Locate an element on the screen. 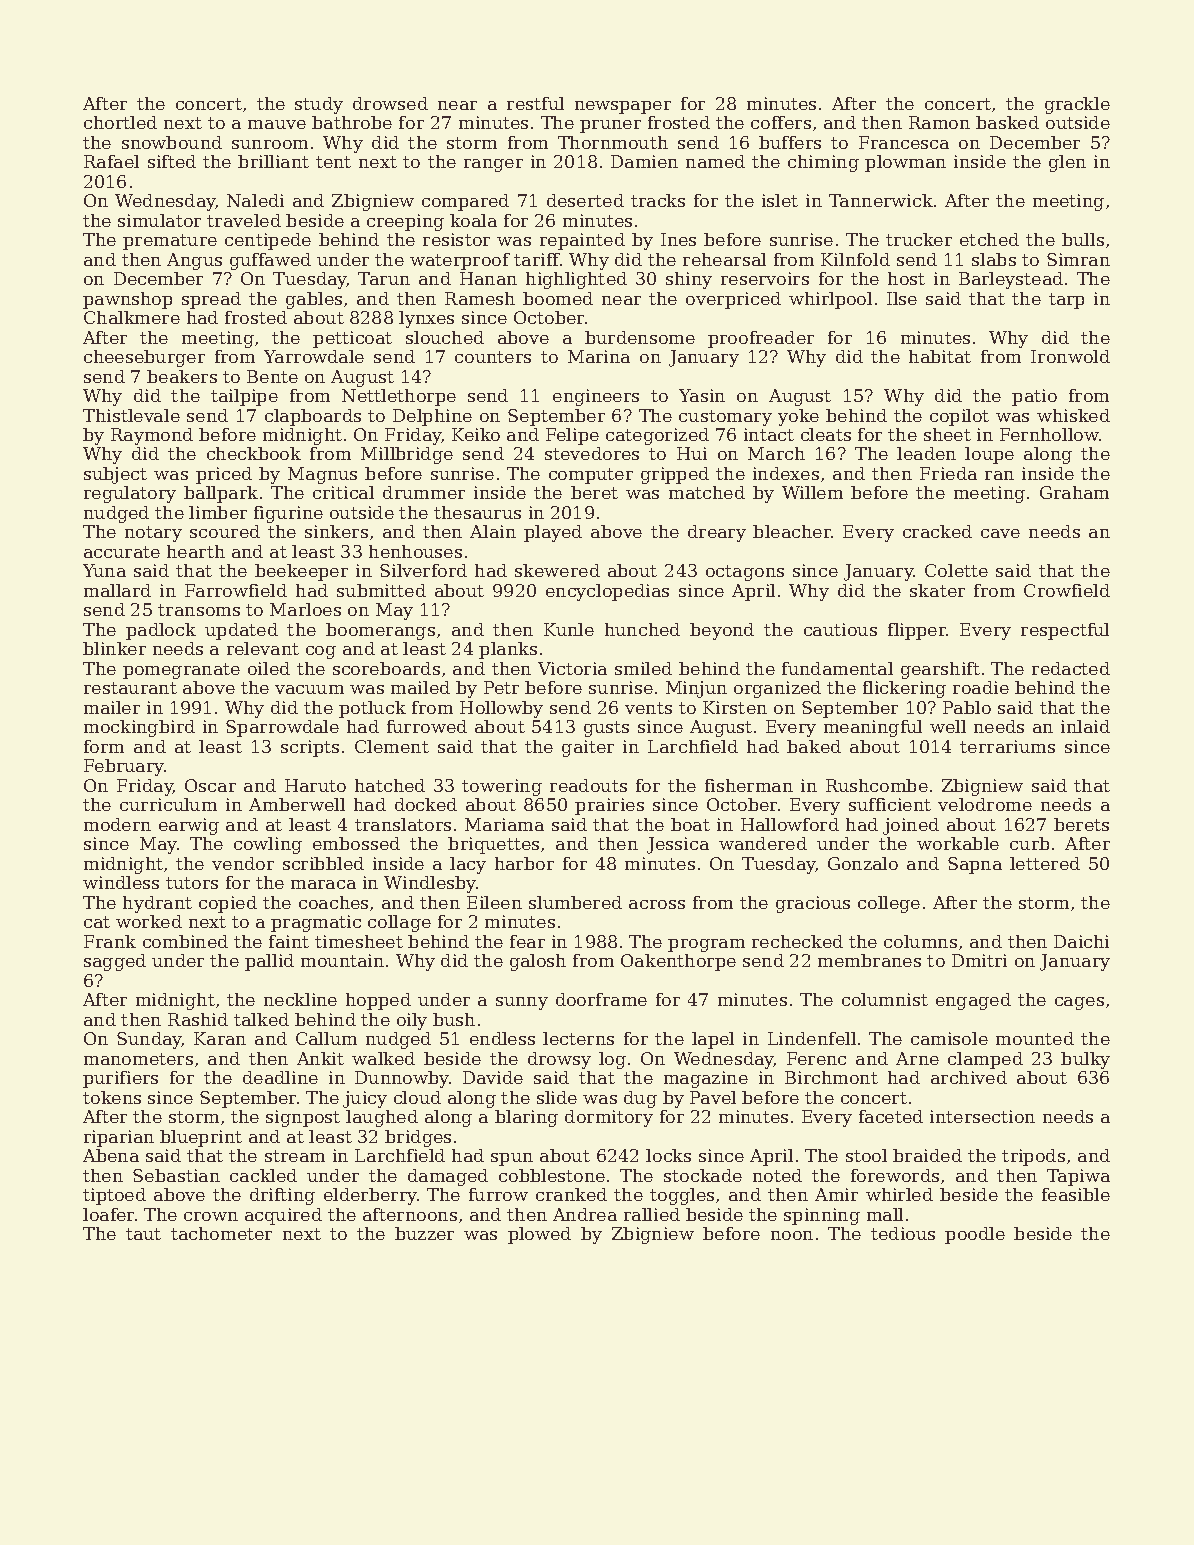 The image size is (1194, 1545). terrariums is located at coordinates (1007, 746).
